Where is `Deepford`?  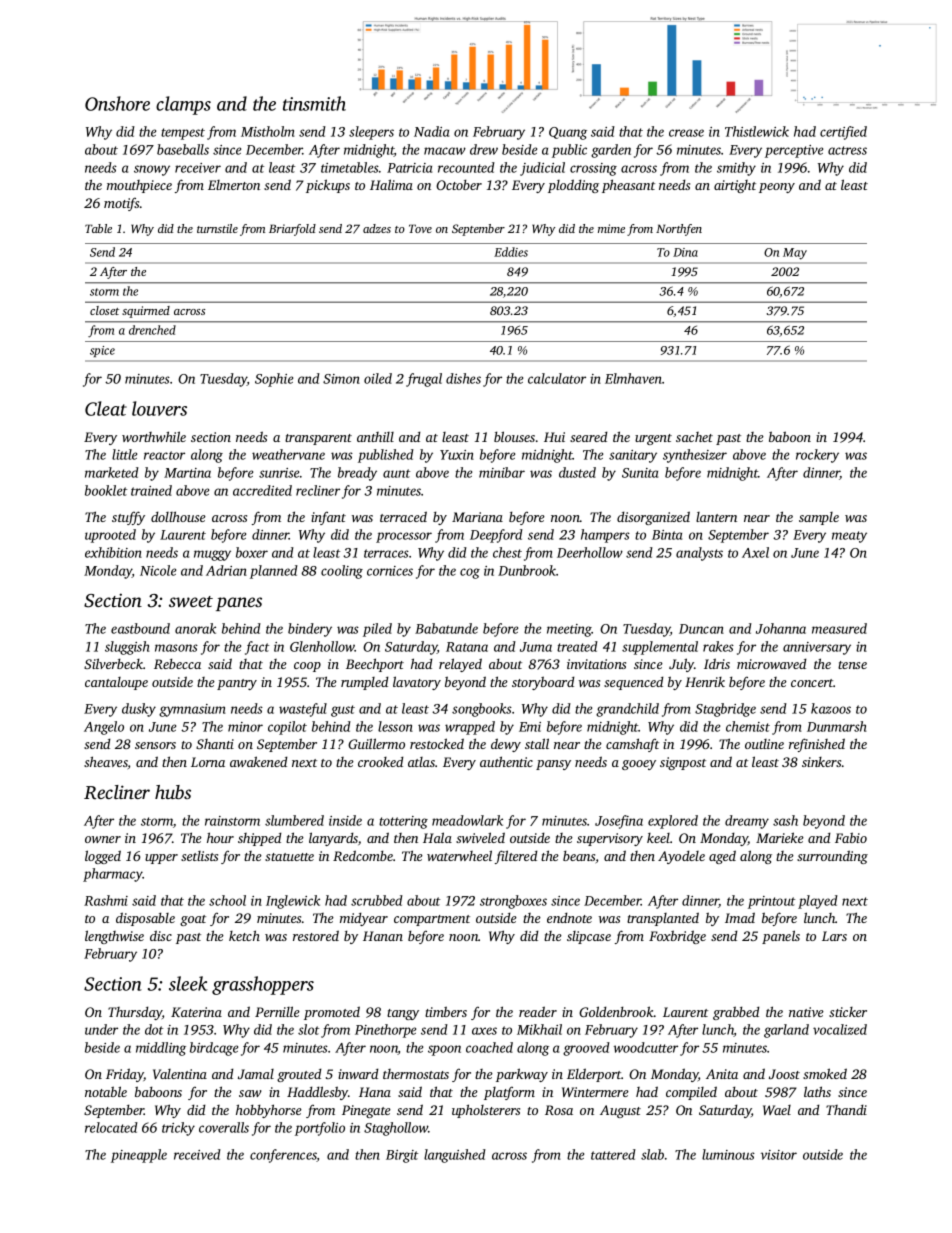 Deepford is located at coordinates (496, 536).
